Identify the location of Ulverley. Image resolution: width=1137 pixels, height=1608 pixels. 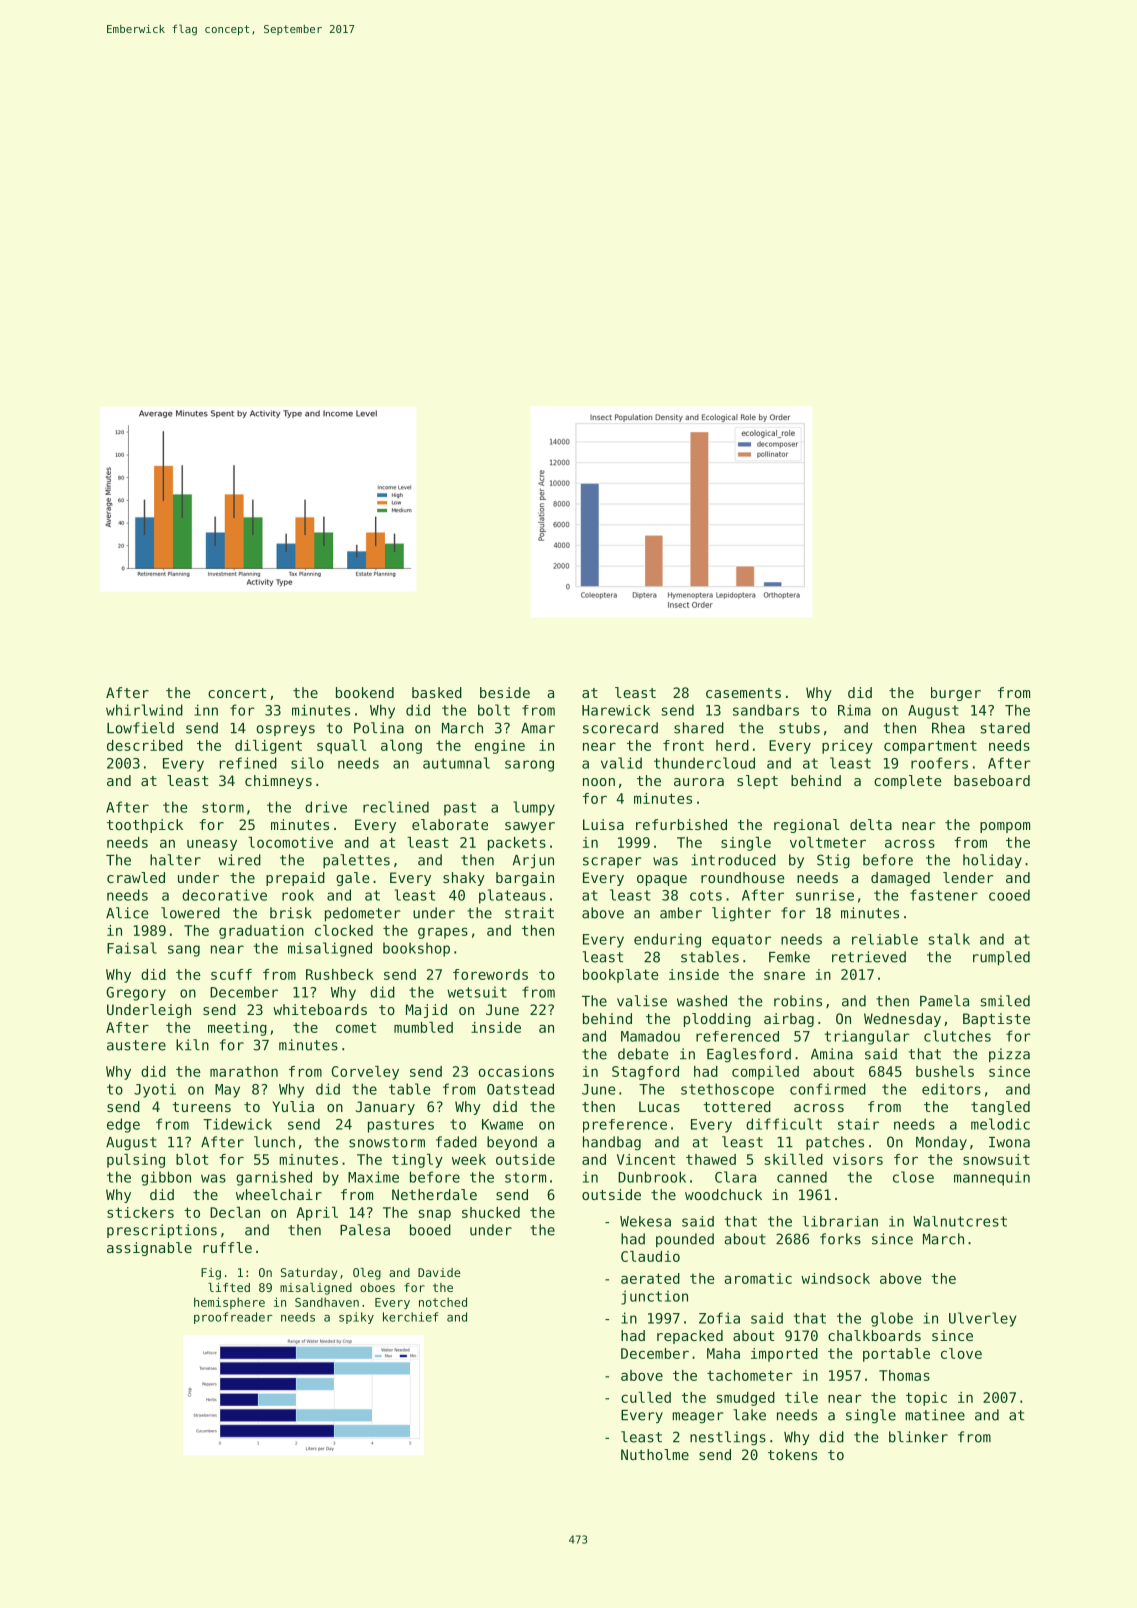
(982, 1319).
